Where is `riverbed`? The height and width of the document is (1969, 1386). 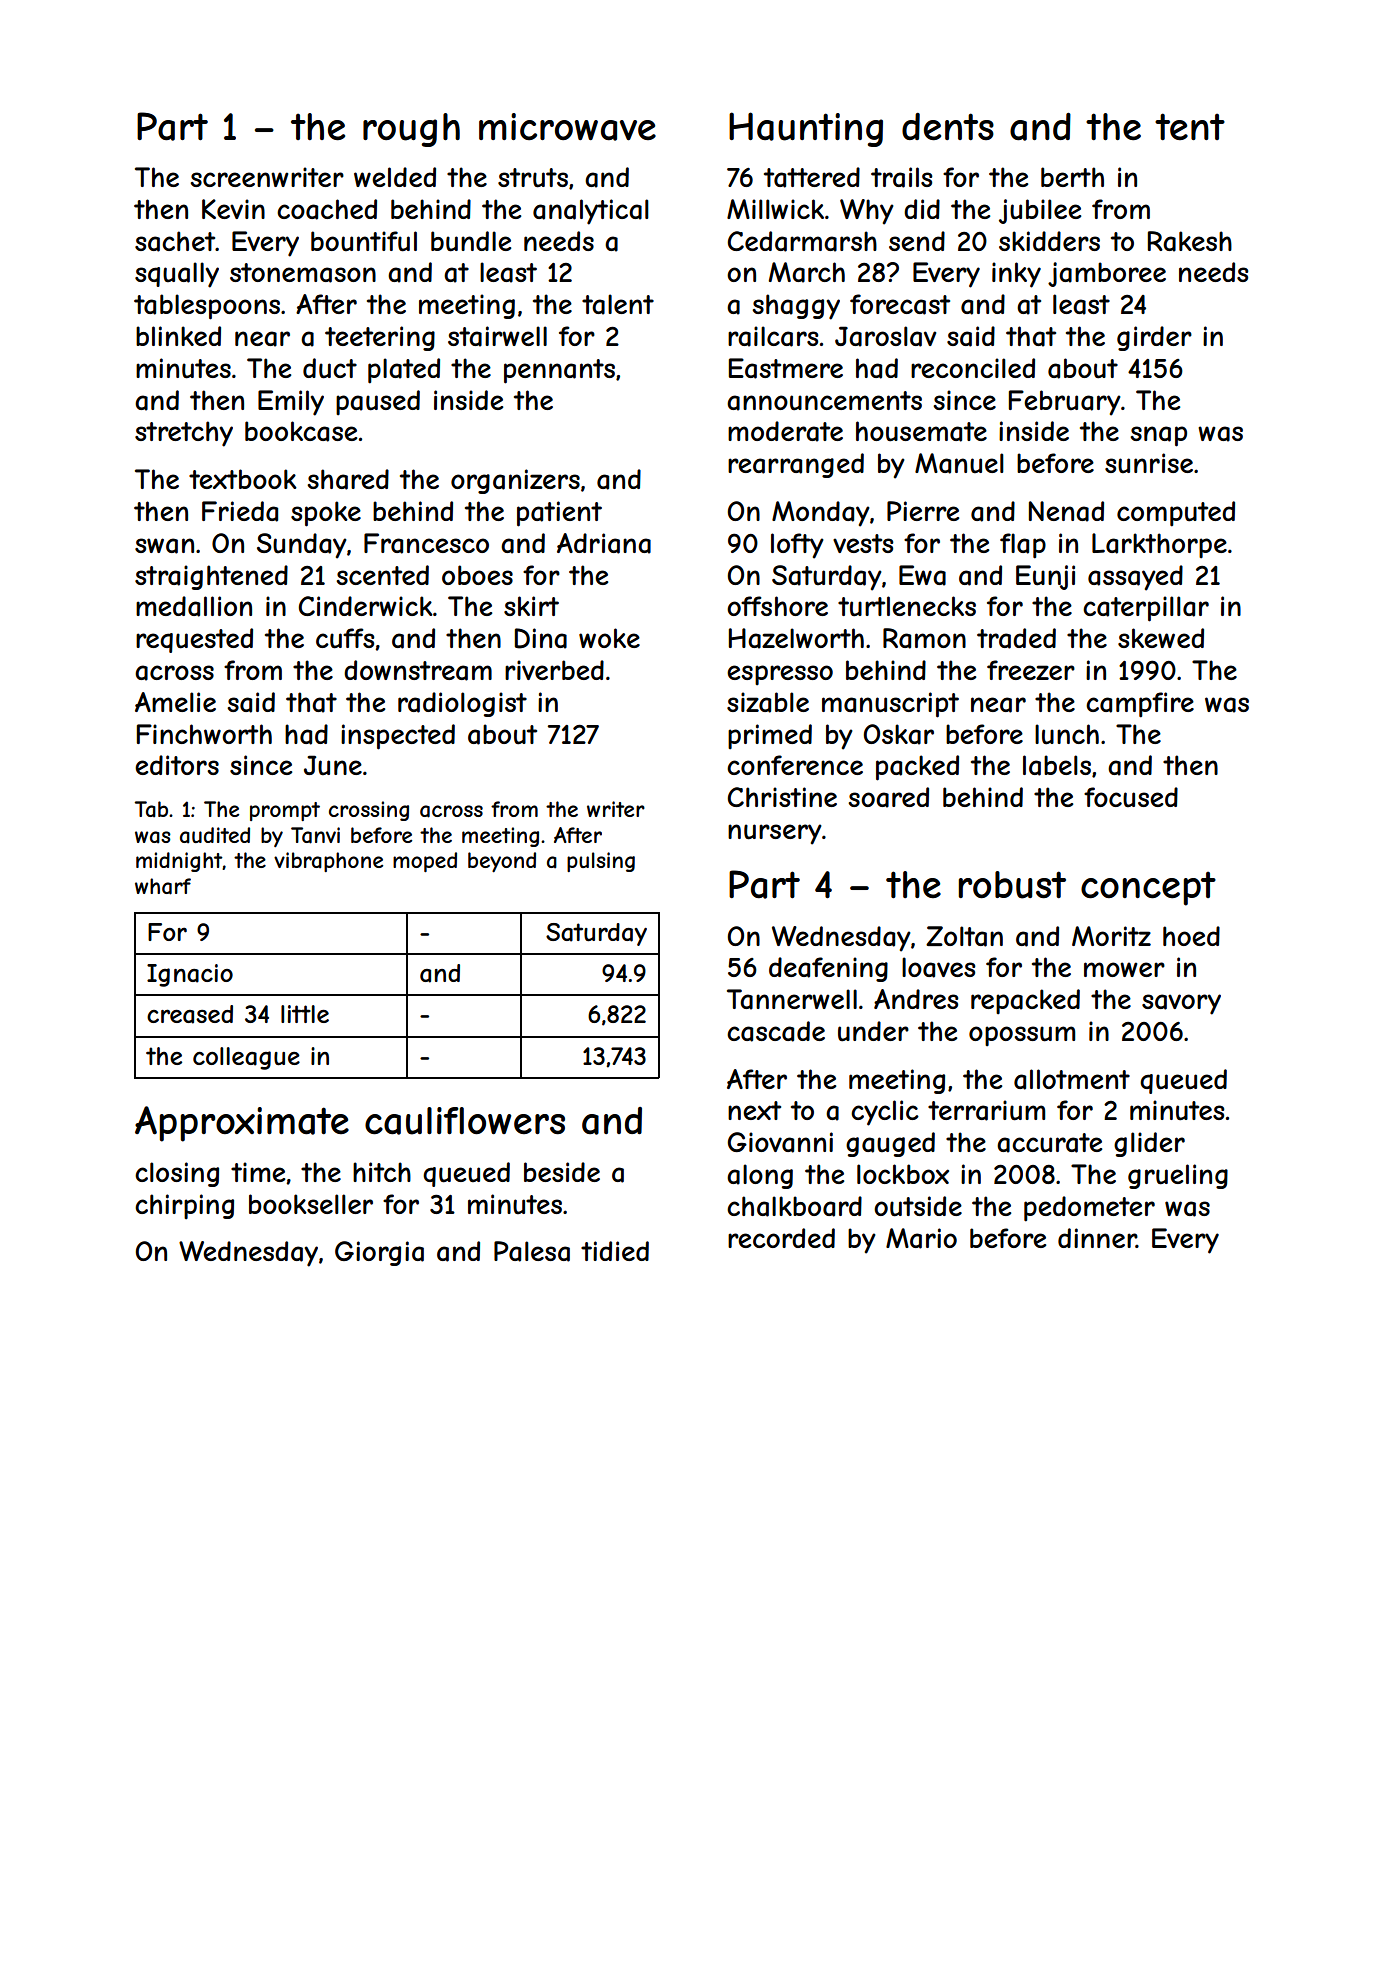
riverbed is located at coordinates (554, 670).
